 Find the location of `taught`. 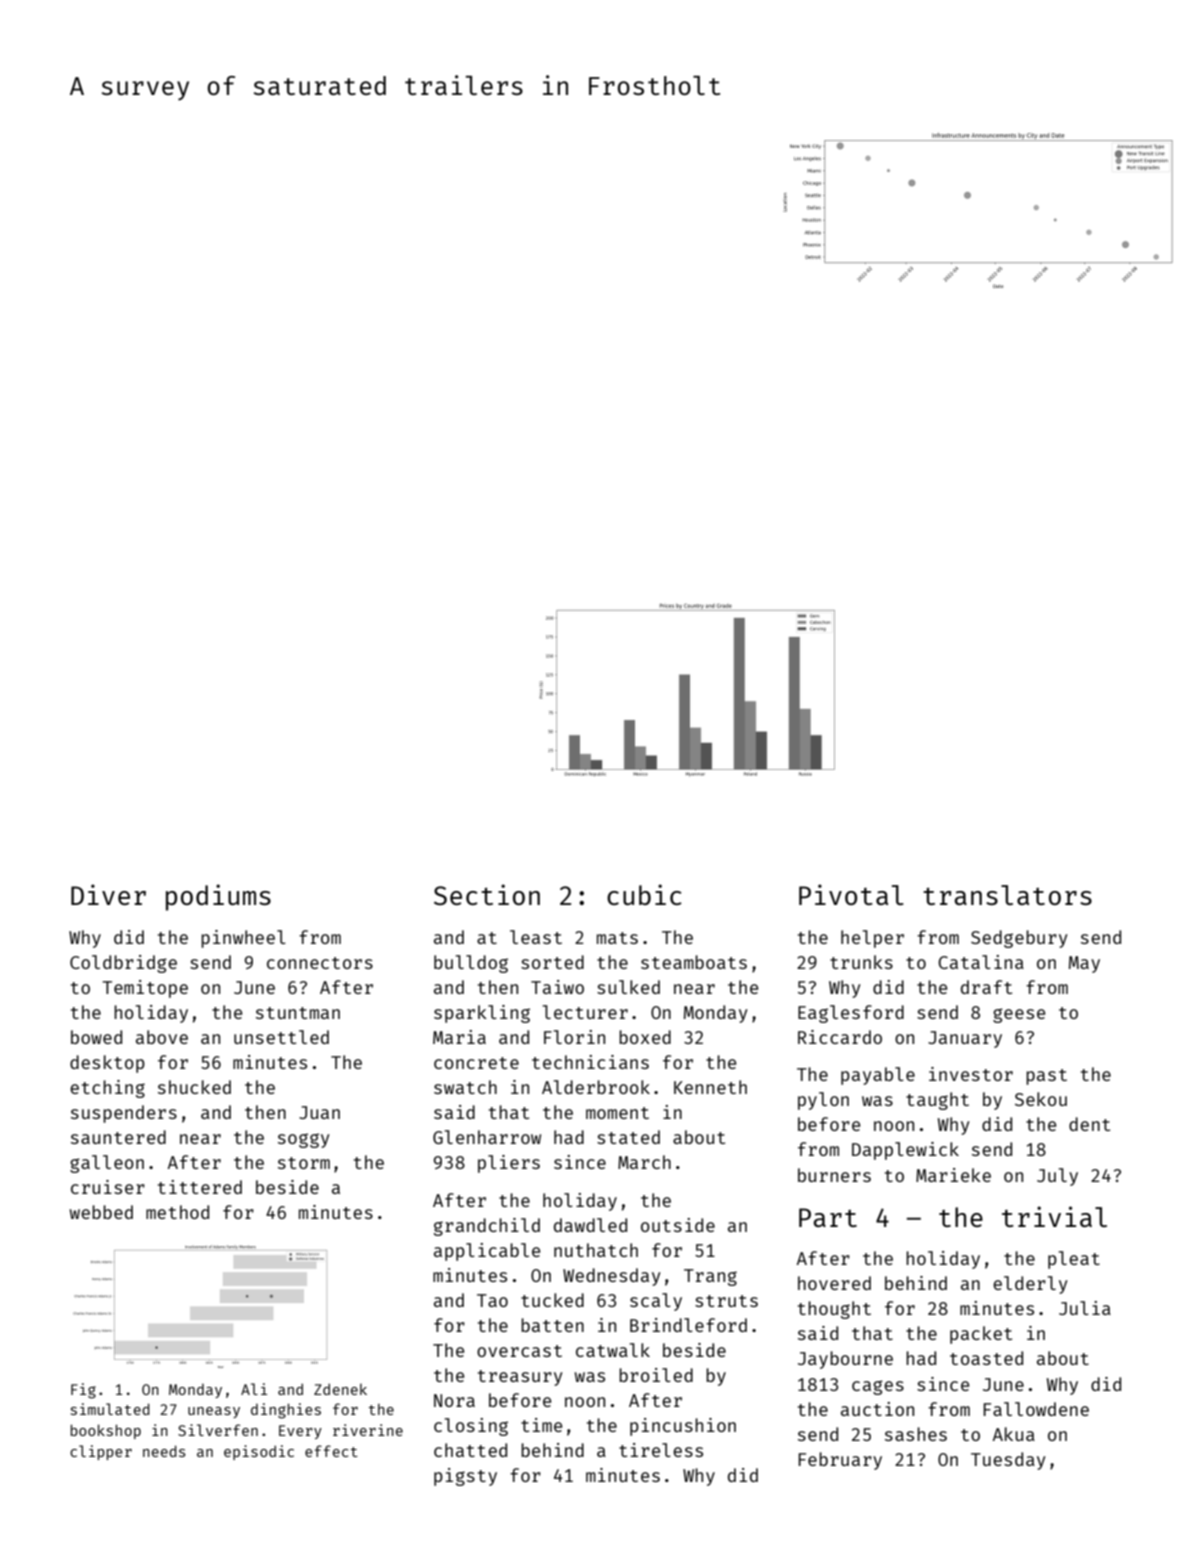

taught is located at coordinates (937, 1101).
